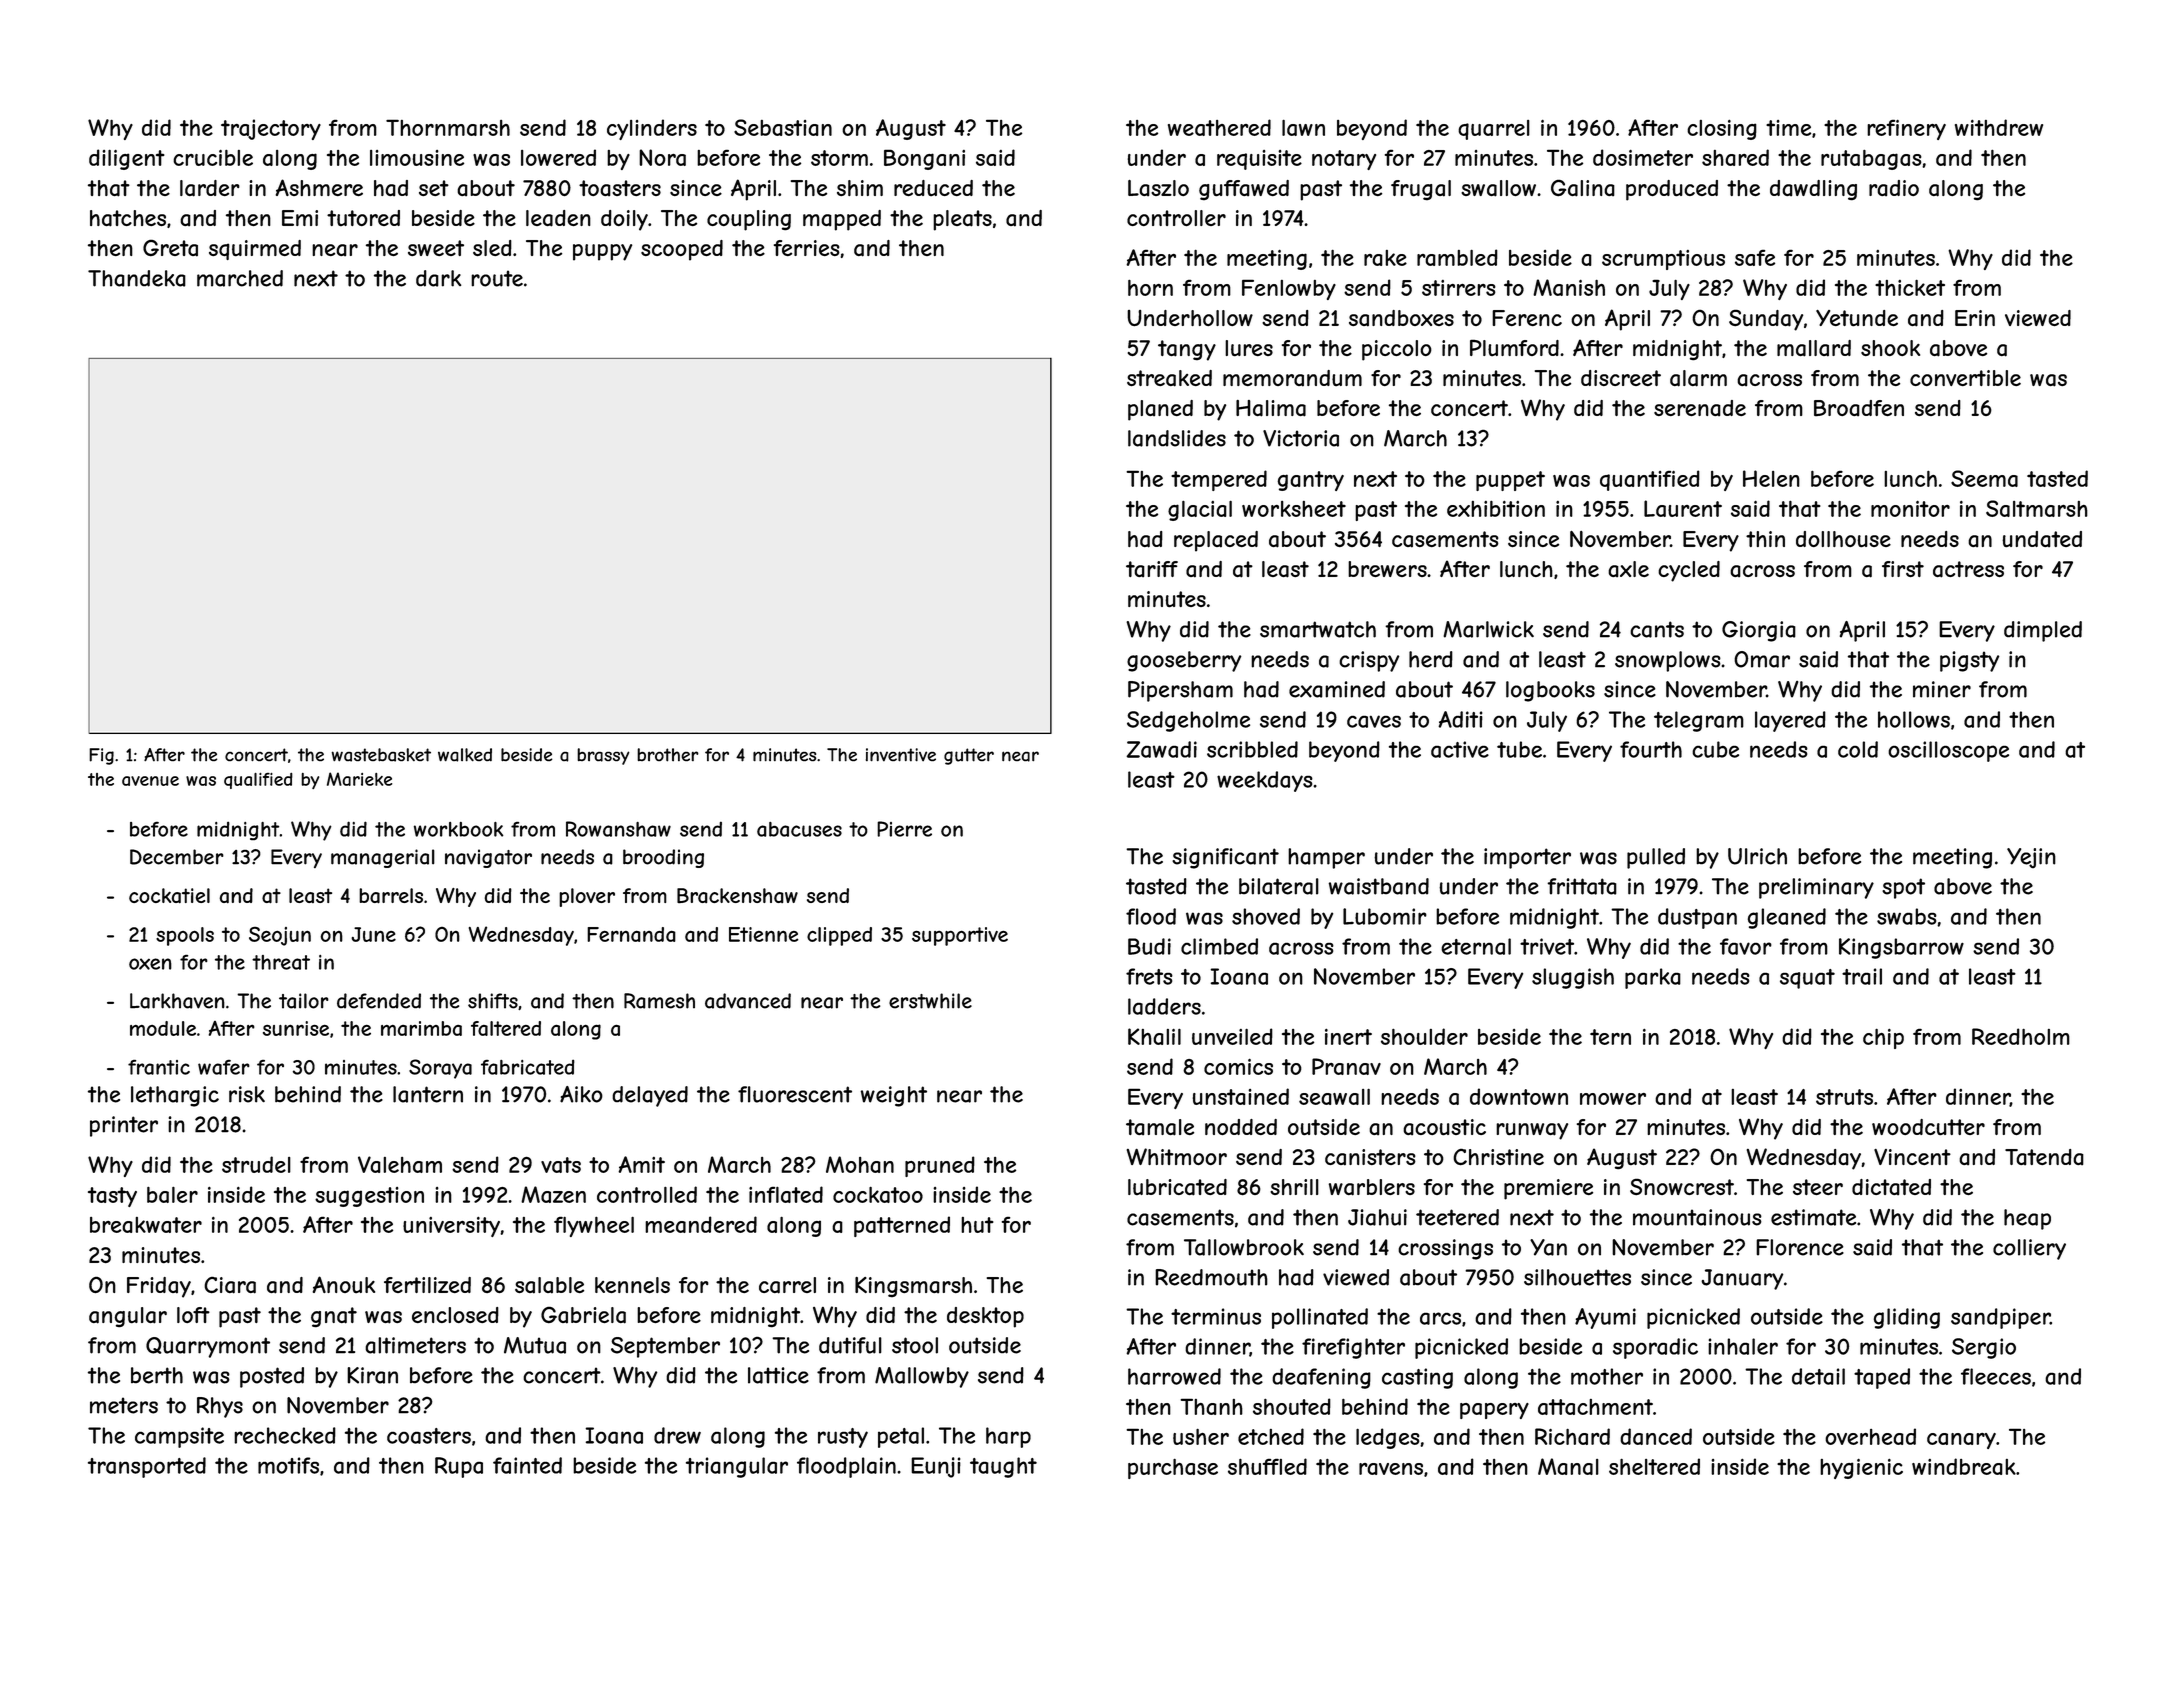 The image size is (2178, 1683). What do you see at coordinates (783, 127) in the page?
I see `Sebastian` at bounding box center [783, 127].
